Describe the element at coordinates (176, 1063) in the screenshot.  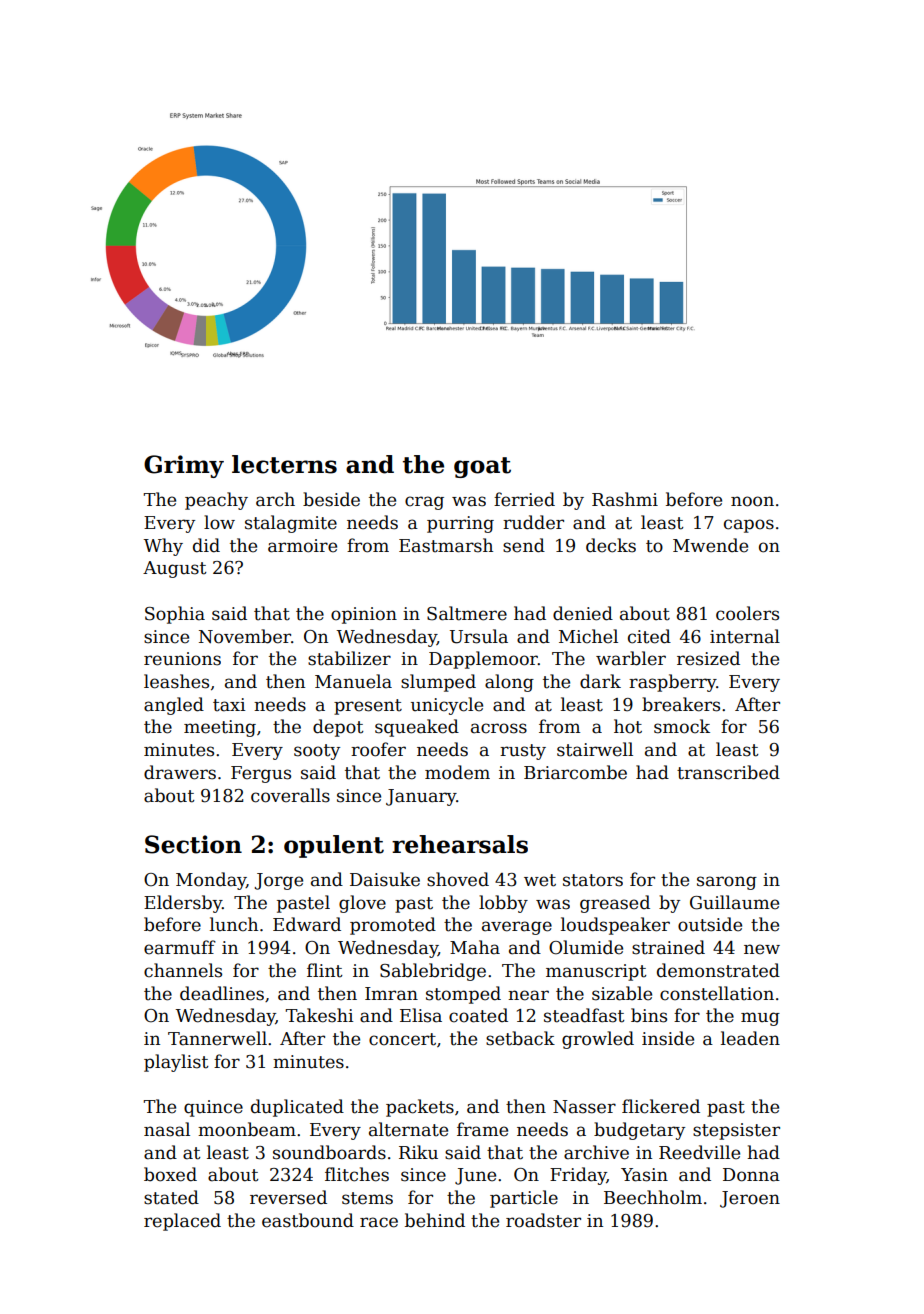
I see `playlist` at that location.
